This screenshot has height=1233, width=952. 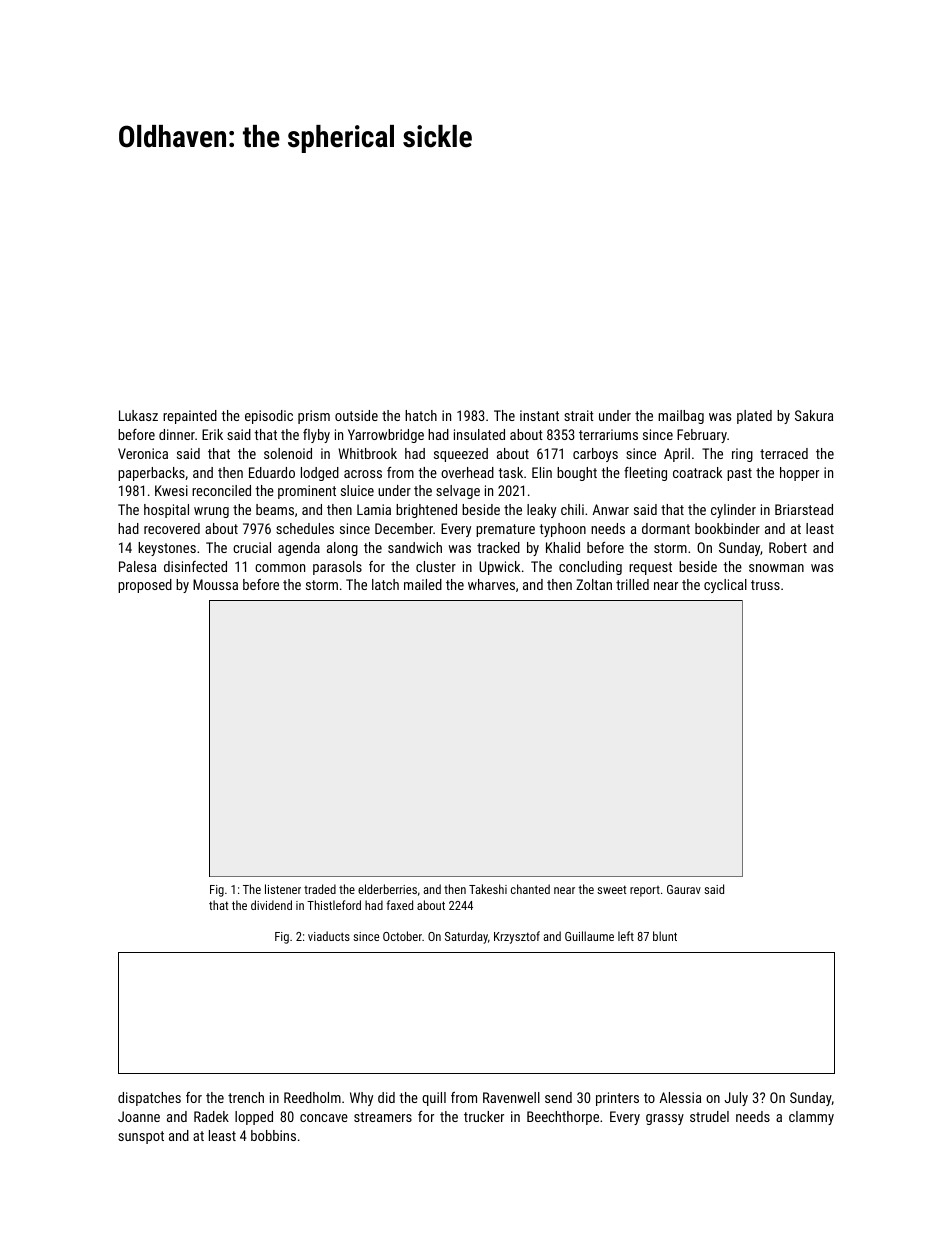 I want to click on listener, so click(x=283, y=889).
